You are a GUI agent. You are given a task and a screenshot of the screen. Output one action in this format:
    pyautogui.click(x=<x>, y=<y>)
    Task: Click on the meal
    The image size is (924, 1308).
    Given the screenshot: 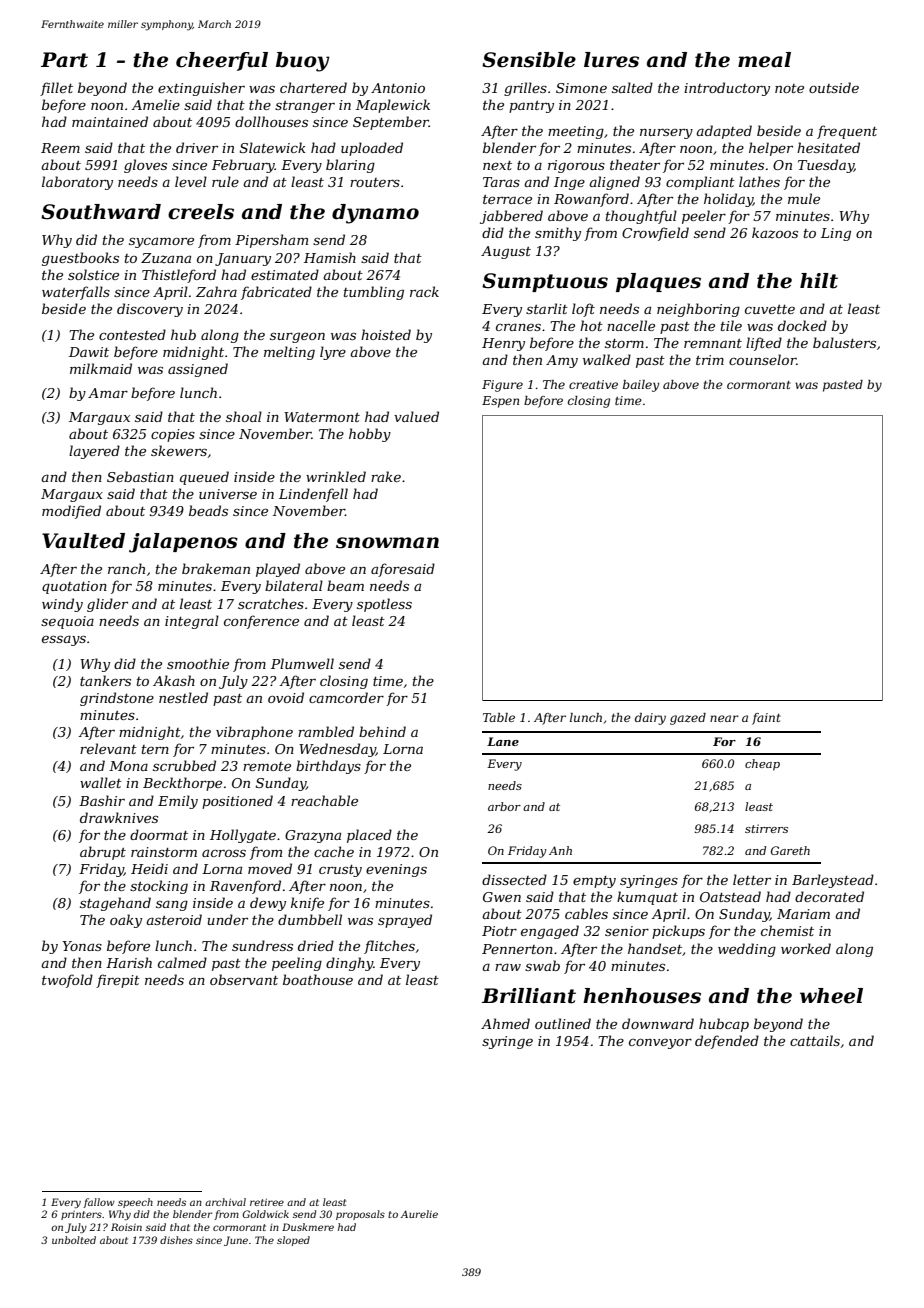 What is the action you would take?
    pyautogui.click(x=764, y=60)
